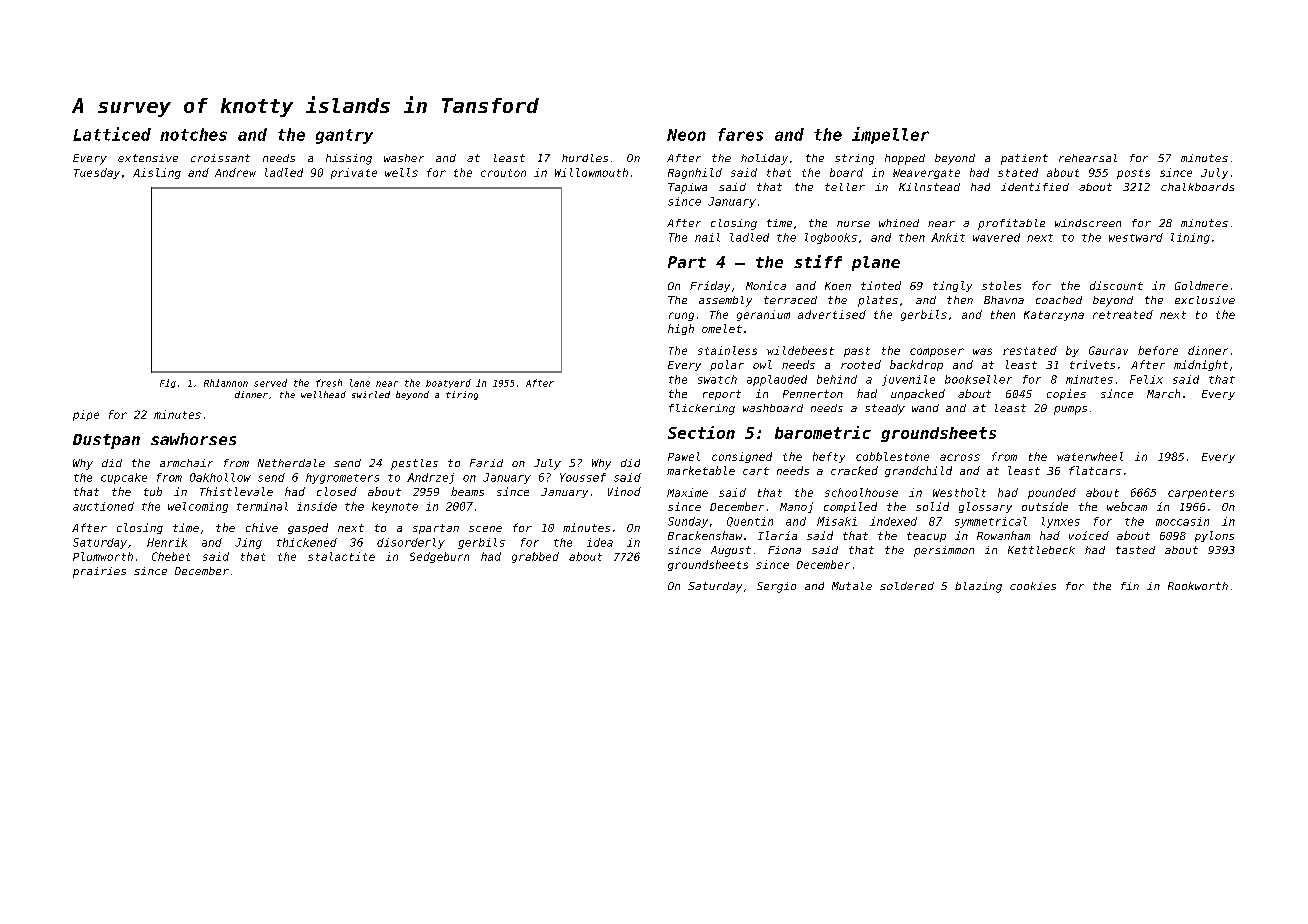  Describe the element at coordinates (1205, 300) in the image. I see `exclusive` at that location.
